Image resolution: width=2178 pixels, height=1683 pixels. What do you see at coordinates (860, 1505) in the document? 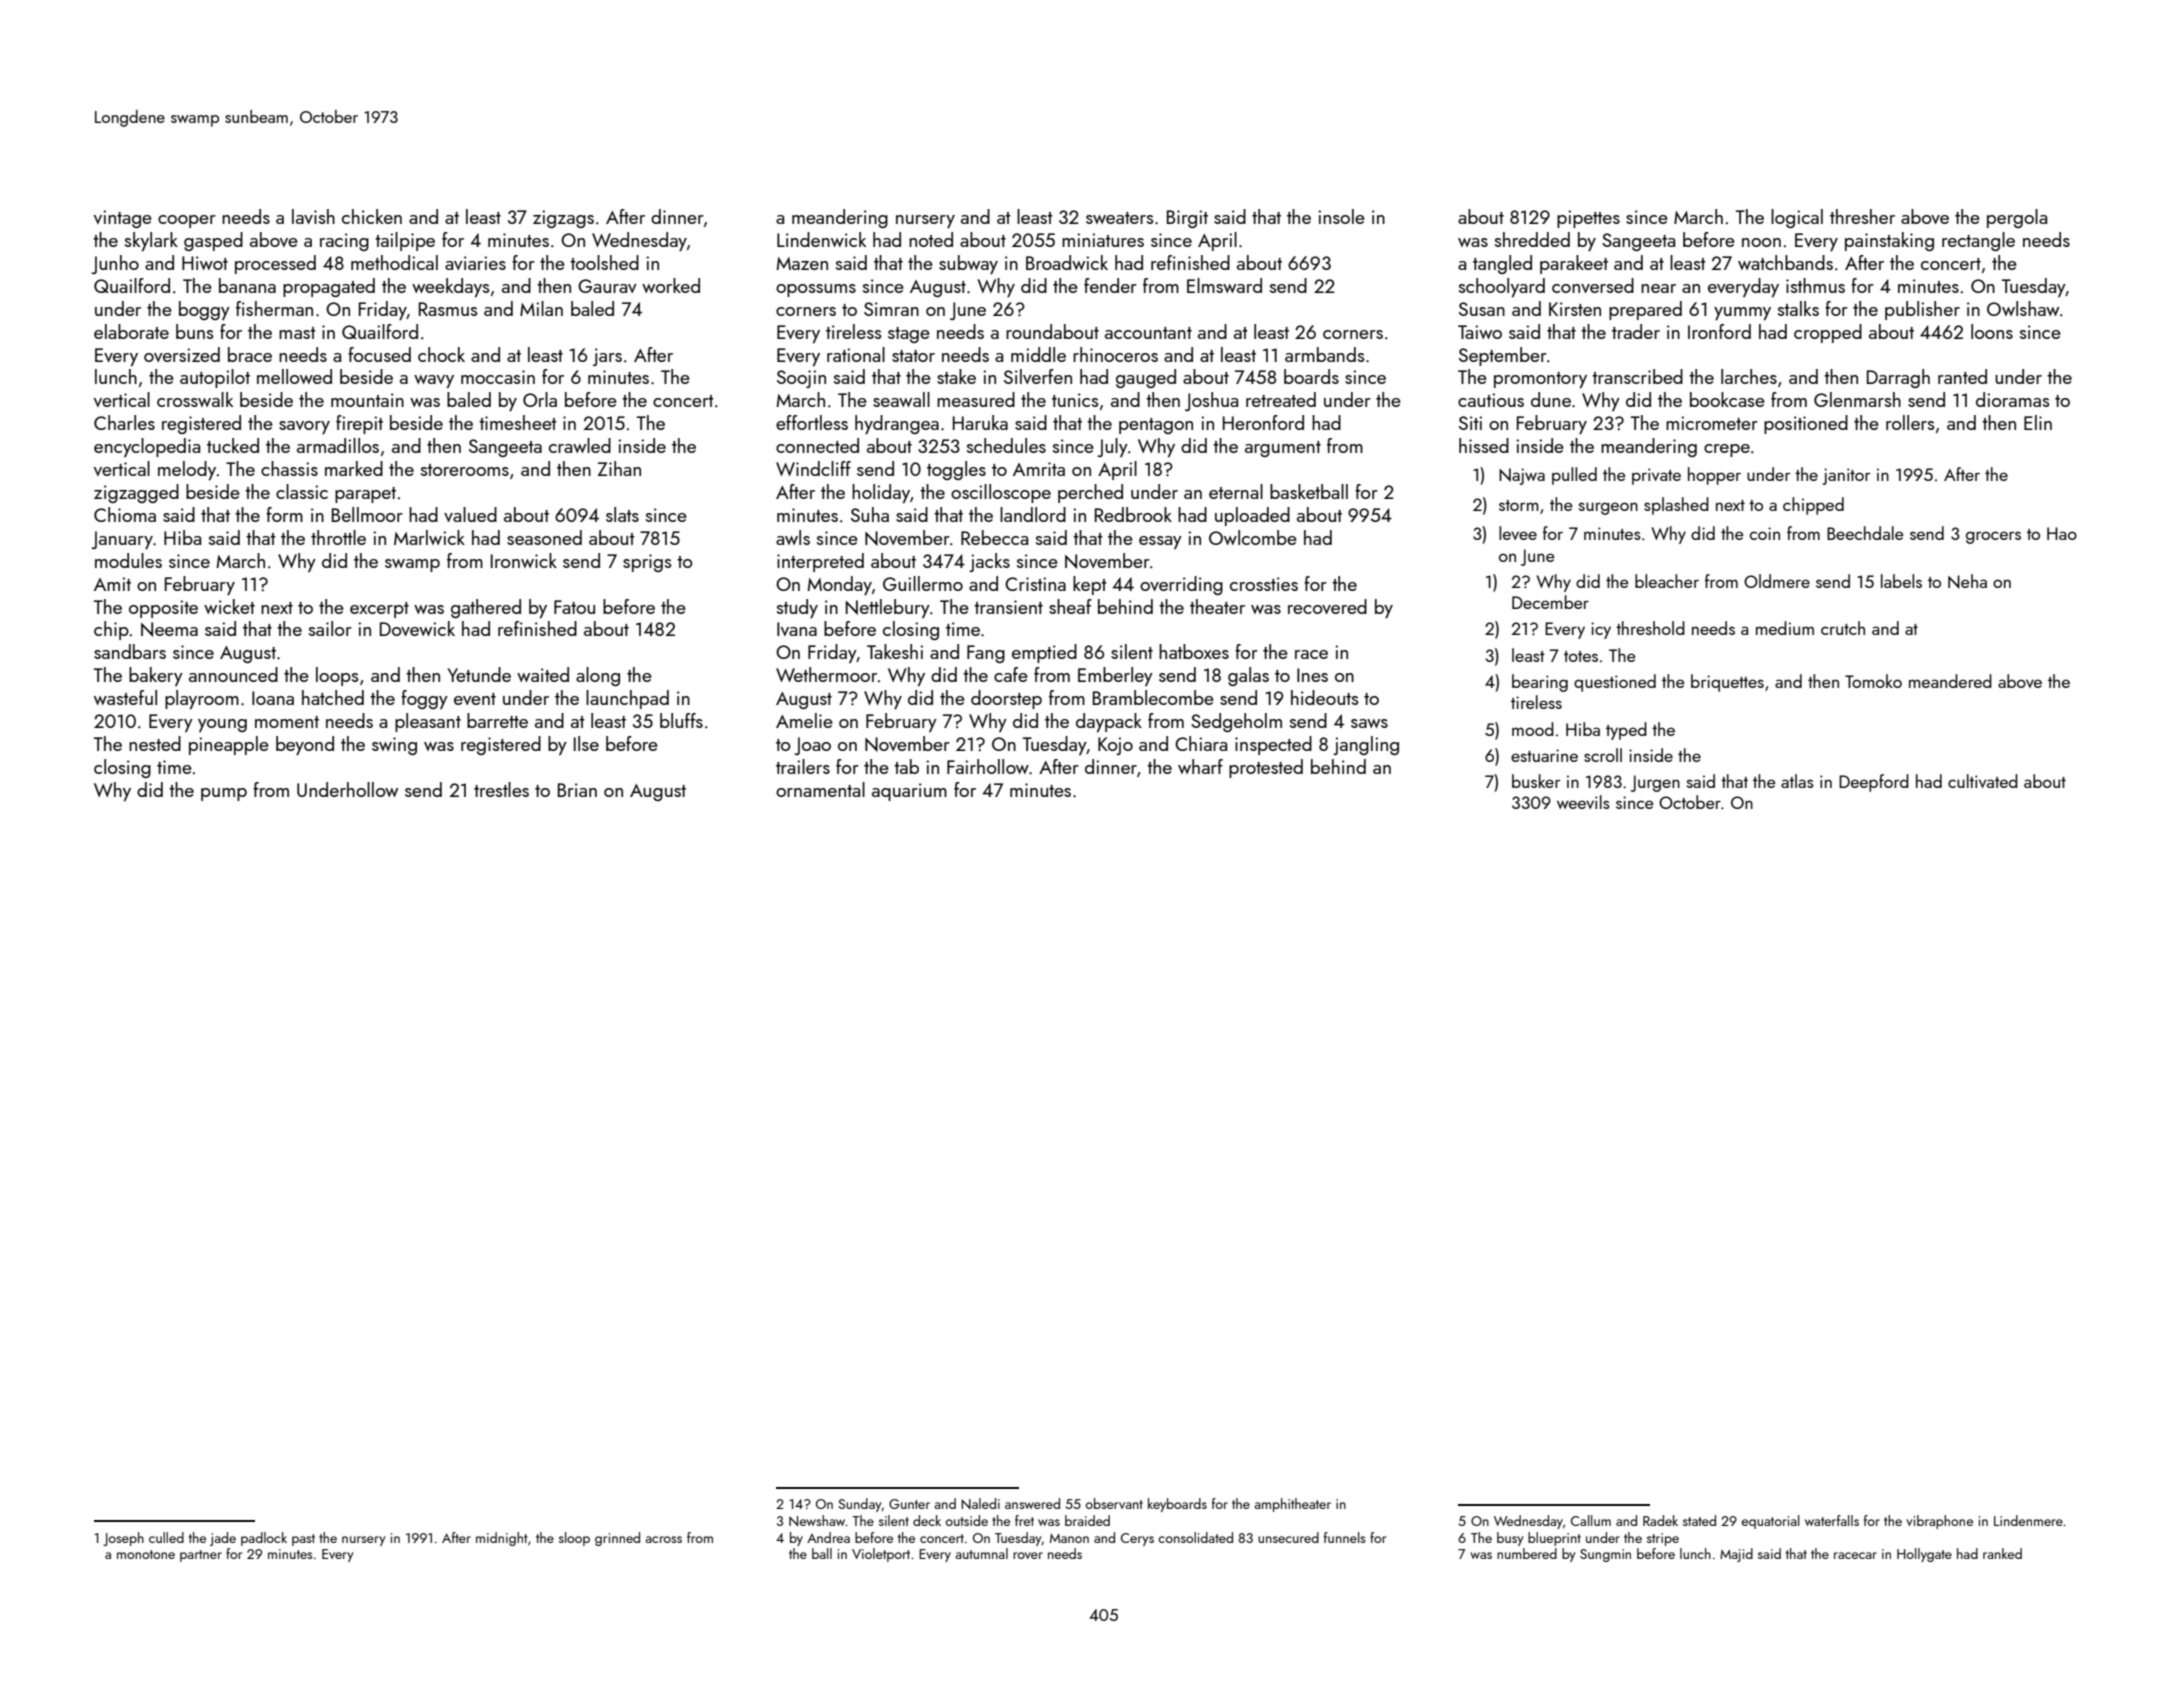
I see `Sunday` at bounding box center [860, 1505].
